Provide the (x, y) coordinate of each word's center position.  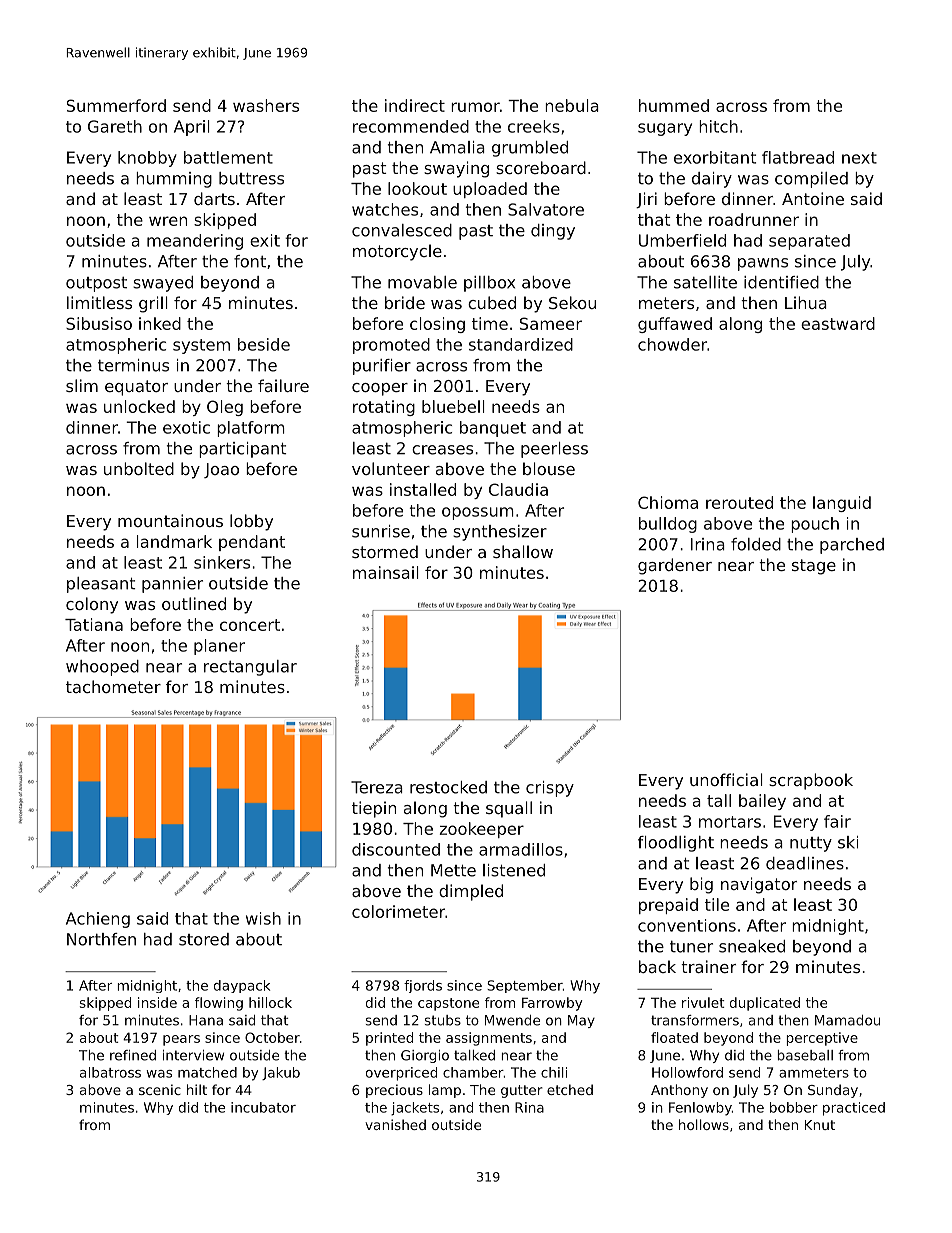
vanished (395, 1124)
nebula (572, 105)
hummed (674, 105)
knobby (147, 159)
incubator (263, 1107)
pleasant (101, 585)
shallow (523, 551)
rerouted (739, 502)
